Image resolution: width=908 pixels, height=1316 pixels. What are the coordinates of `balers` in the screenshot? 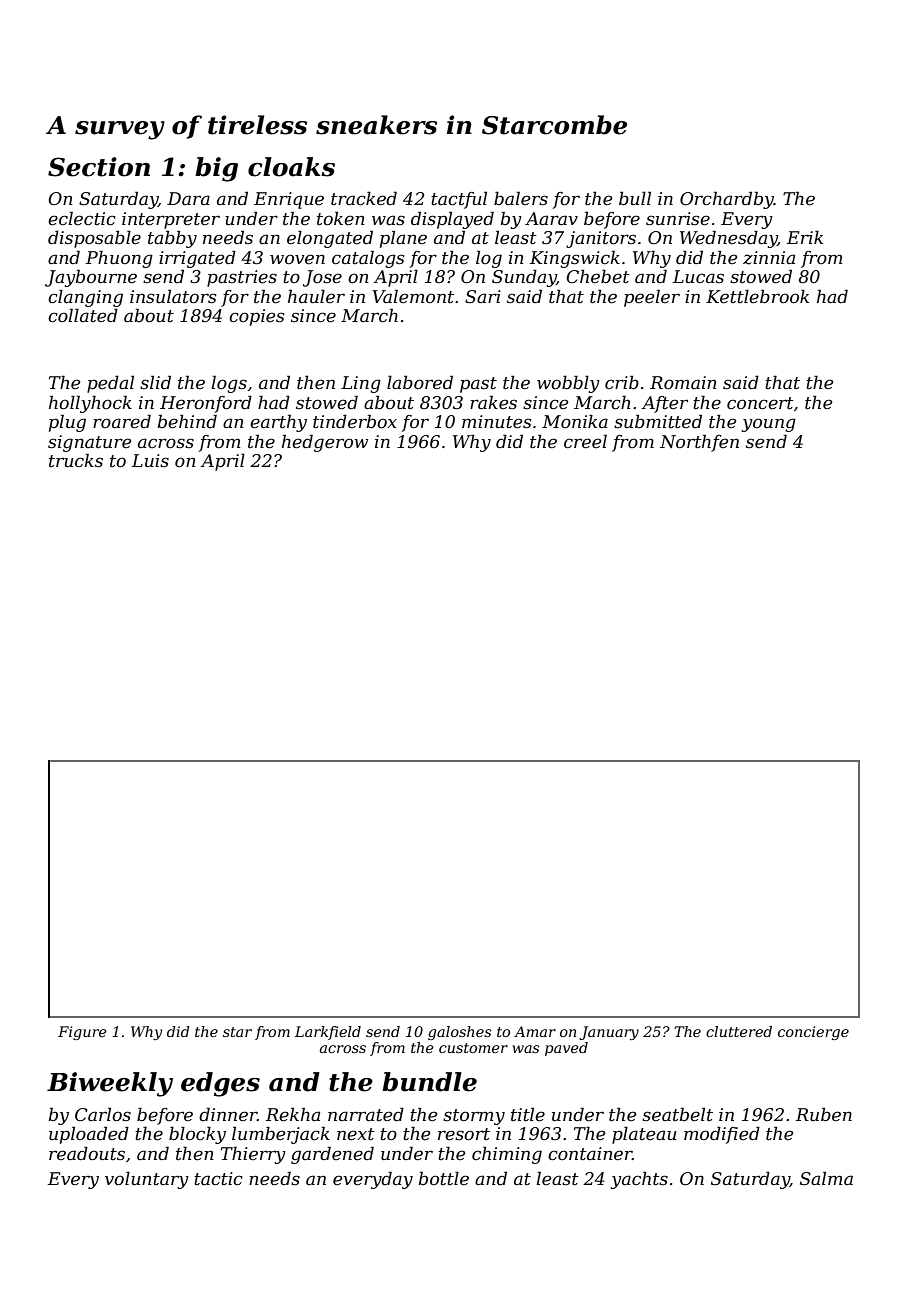 It's located at (521, 198).
